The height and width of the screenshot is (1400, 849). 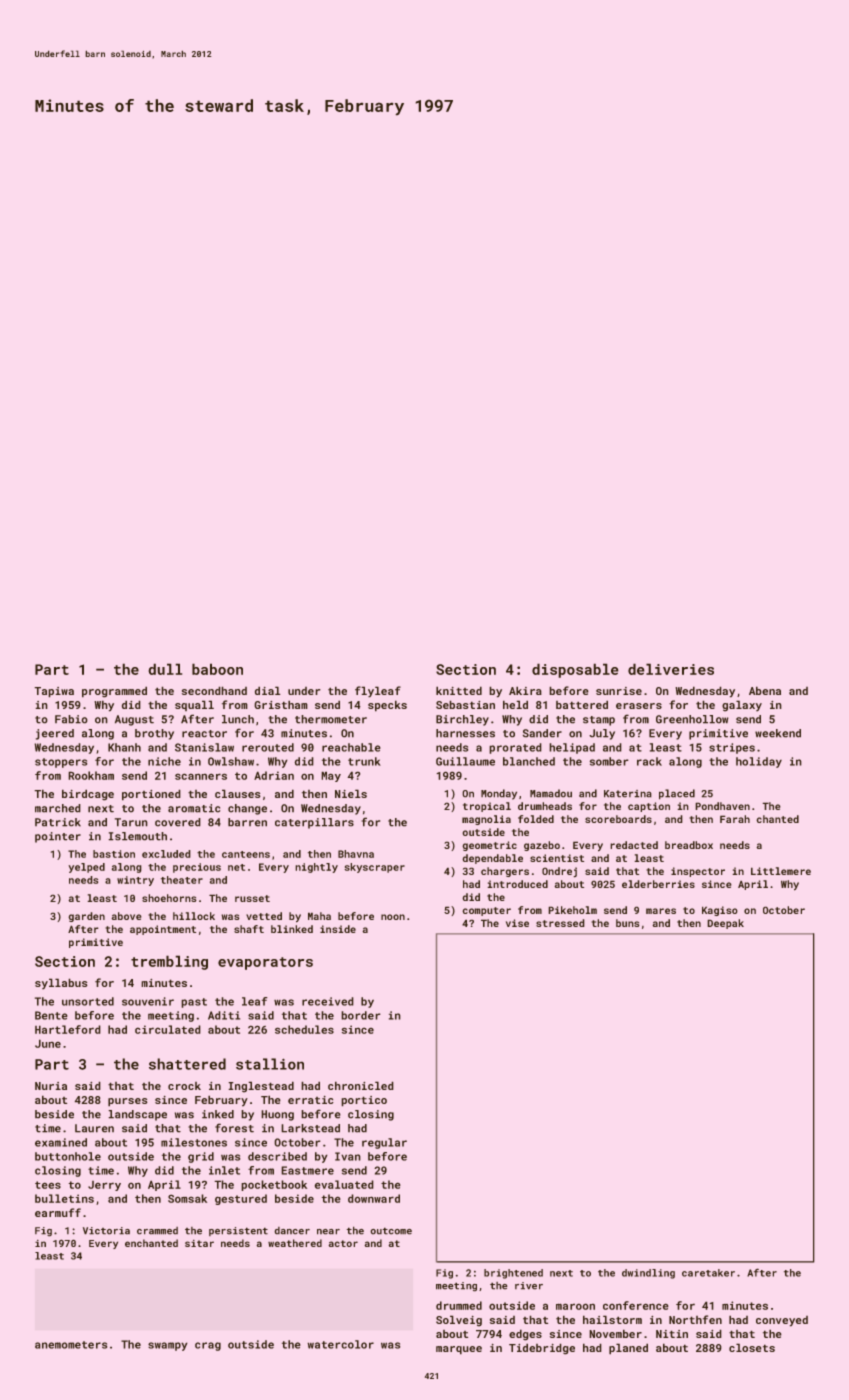 I want to click on pointer, so click(x=58, y=837).
